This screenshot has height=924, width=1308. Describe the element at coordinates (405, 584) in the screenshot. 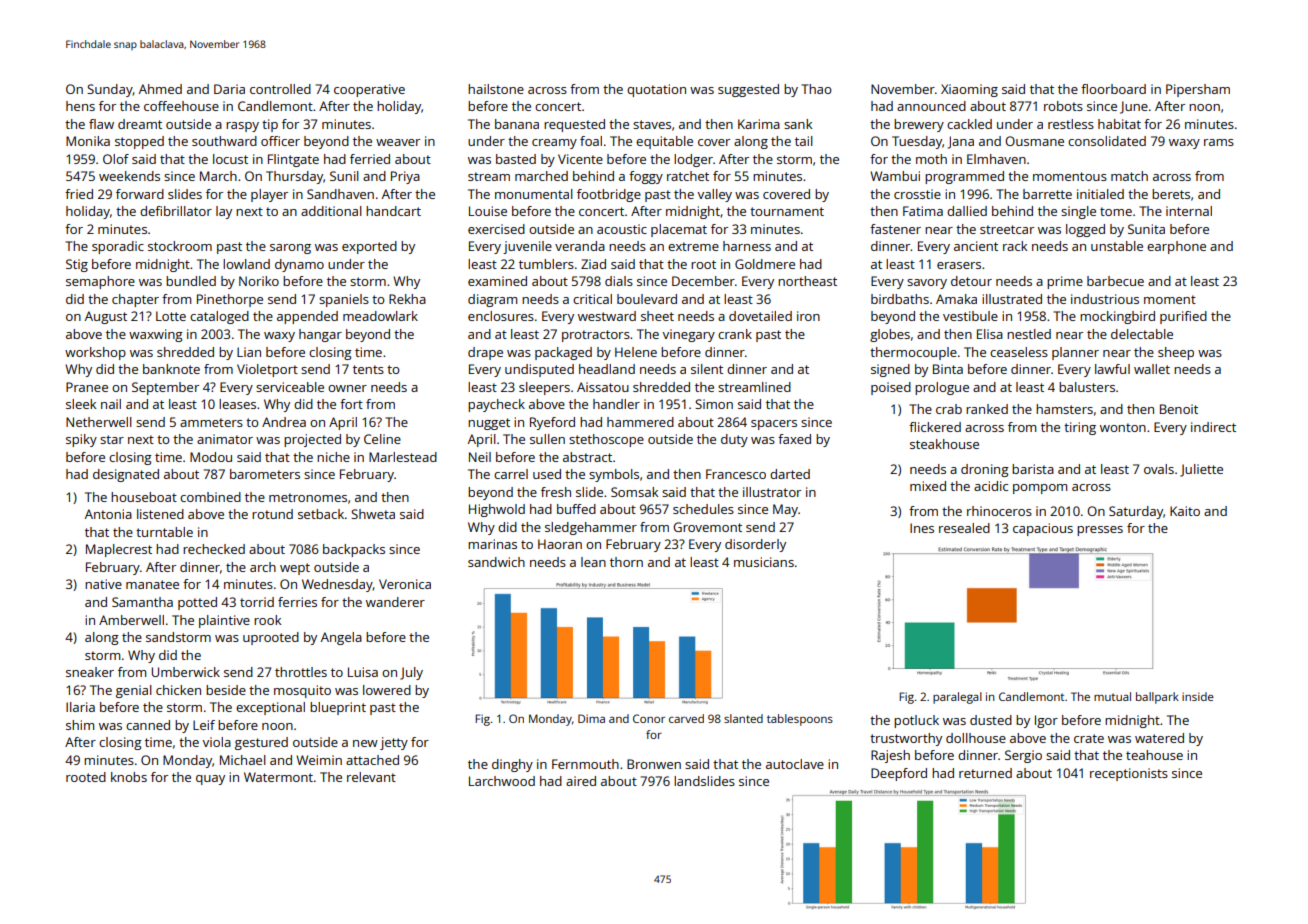

I see `Veronica` at that location.
